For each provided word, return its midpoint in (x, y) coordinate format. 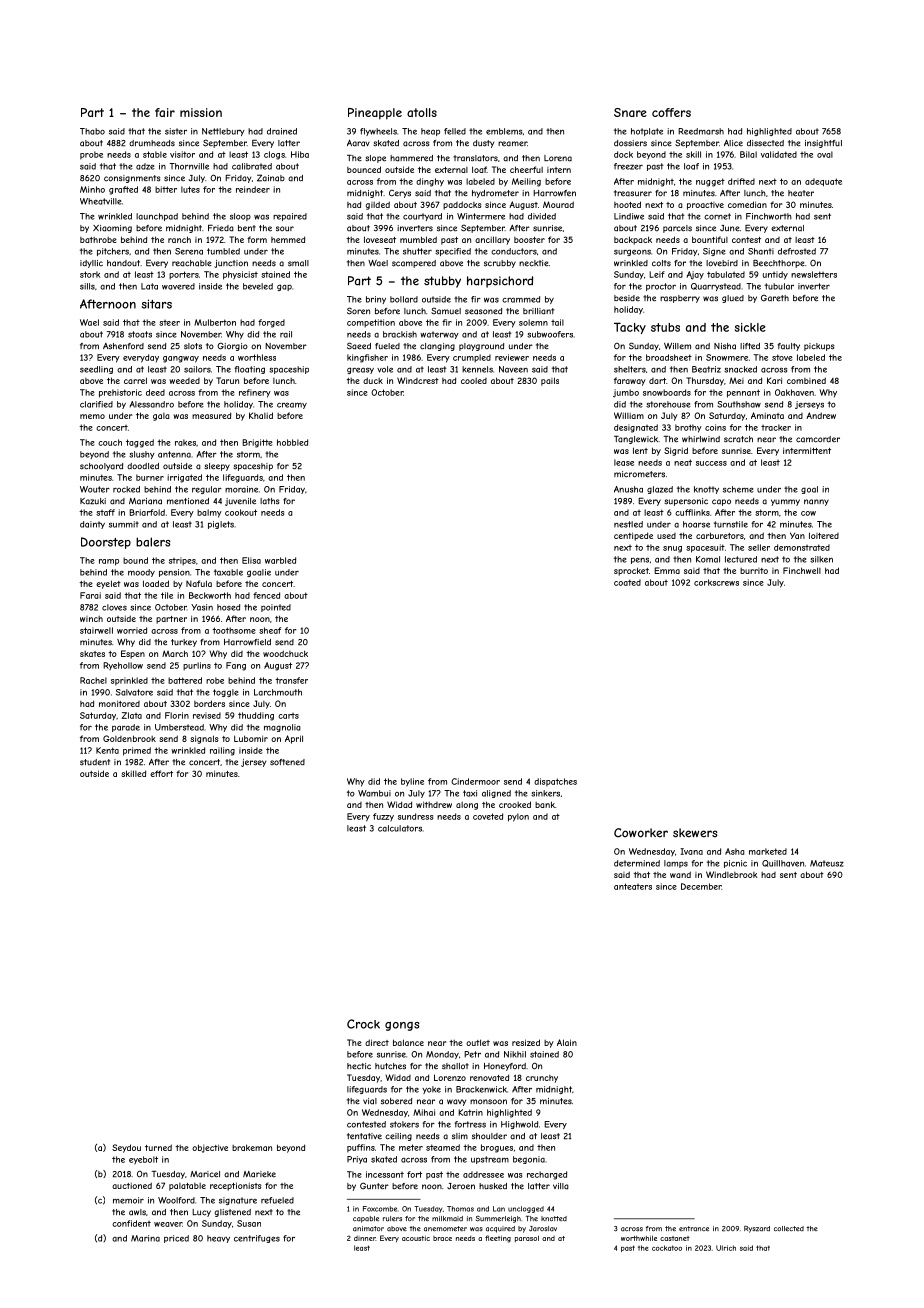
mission (201, 112)
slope (376, 159)
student (95, 762)
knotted (554, 1218)
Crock (363, 1024)
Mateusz (827, 863)
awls (137, 1212)
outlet (478, 1042)
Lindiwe (629, 216)
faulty (789, 347)
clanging (437, 347)
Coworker (641, 833)
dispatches (555, 782)
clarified (96, 404)
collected (789, 1228)
